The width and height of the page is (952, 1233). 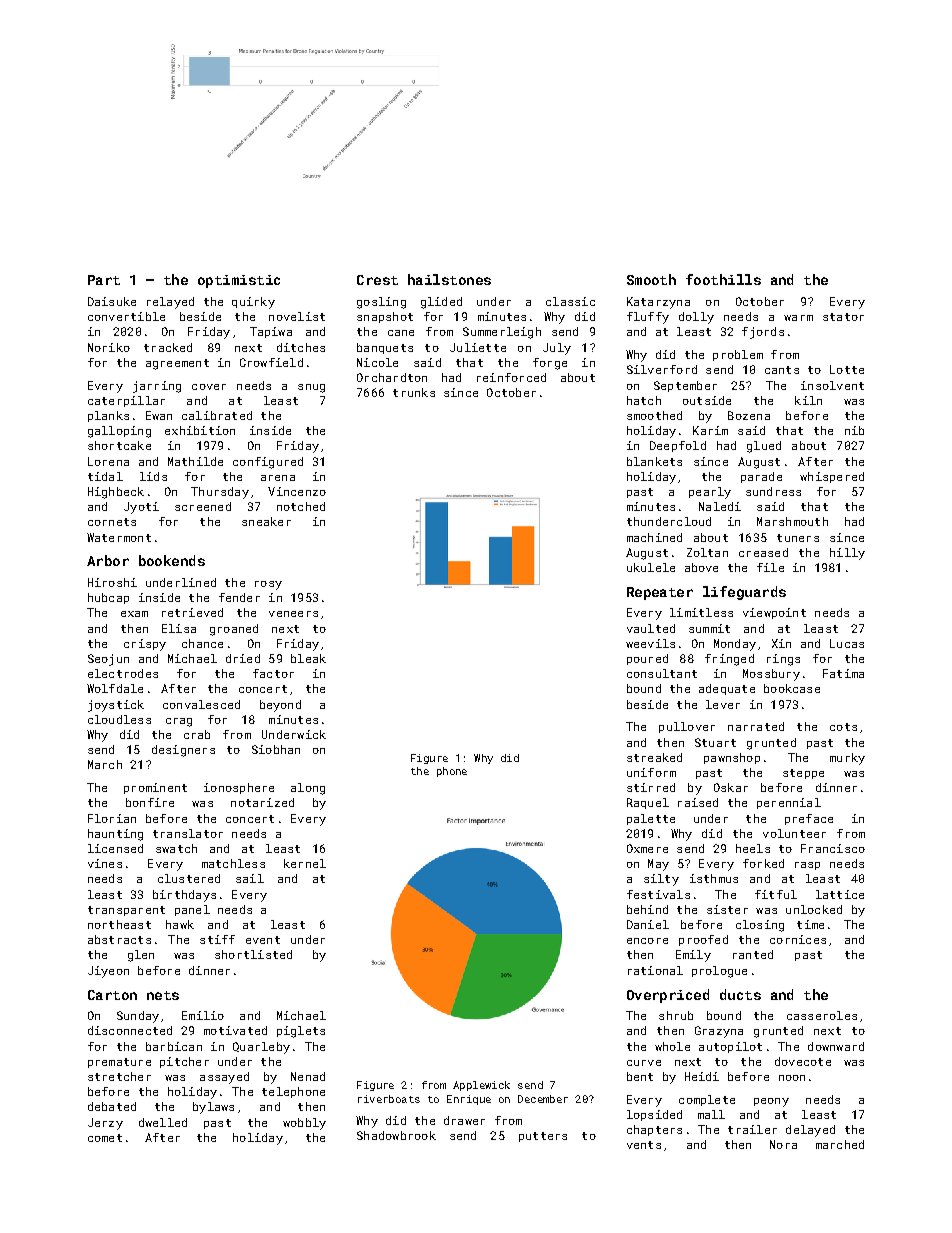 What do you see at coordinates (783, 1144) in the page?
I see `Nora` at bounding box center [783, 1144].
